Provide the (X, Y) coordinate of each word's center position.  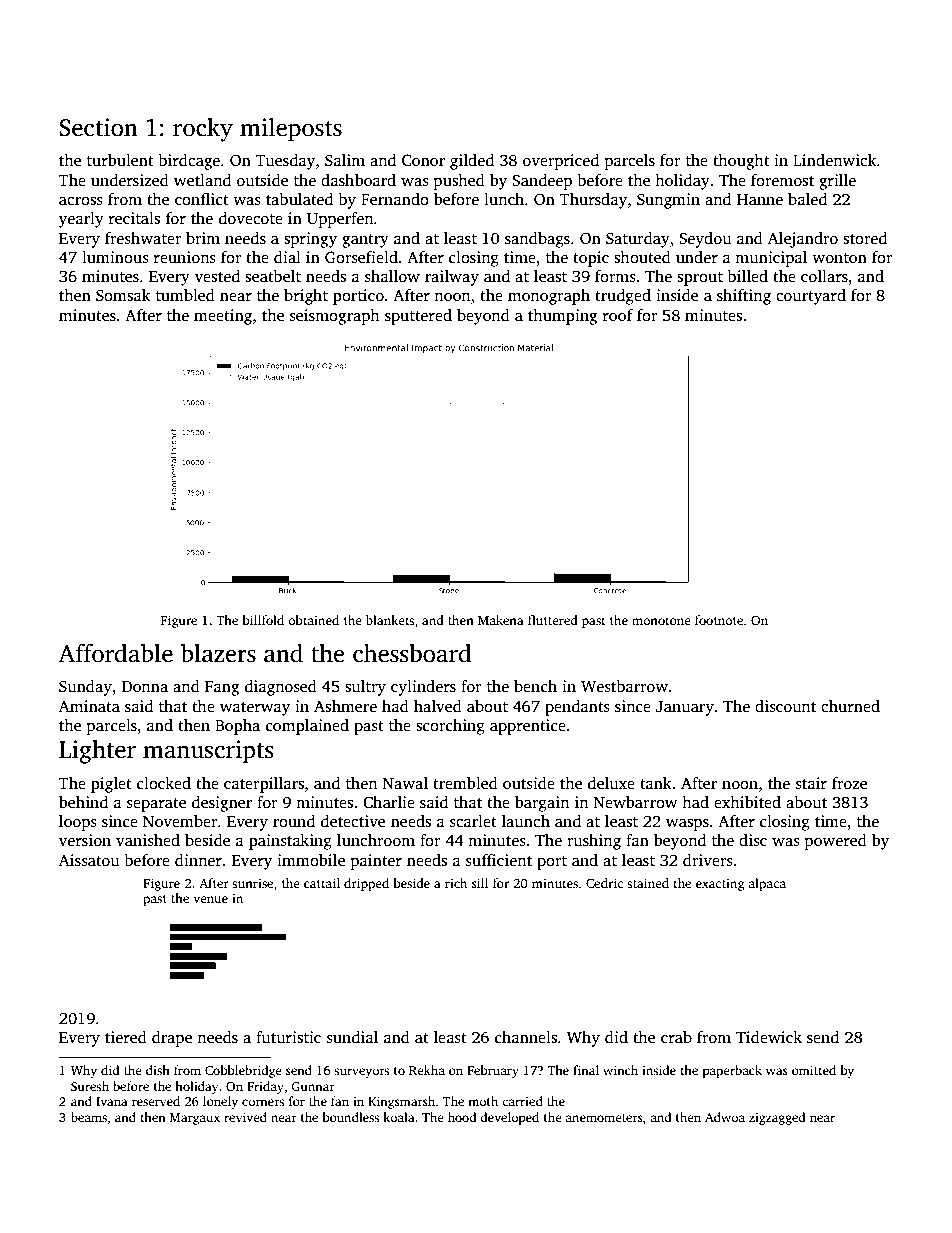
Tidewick (769, 1037)
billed (747, 276)
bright (306, 297)
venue (210, 899)
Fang (222, 688)
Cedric (604, 883)
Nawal (405, 783)
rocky (203, 130)
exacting (720, 884)
